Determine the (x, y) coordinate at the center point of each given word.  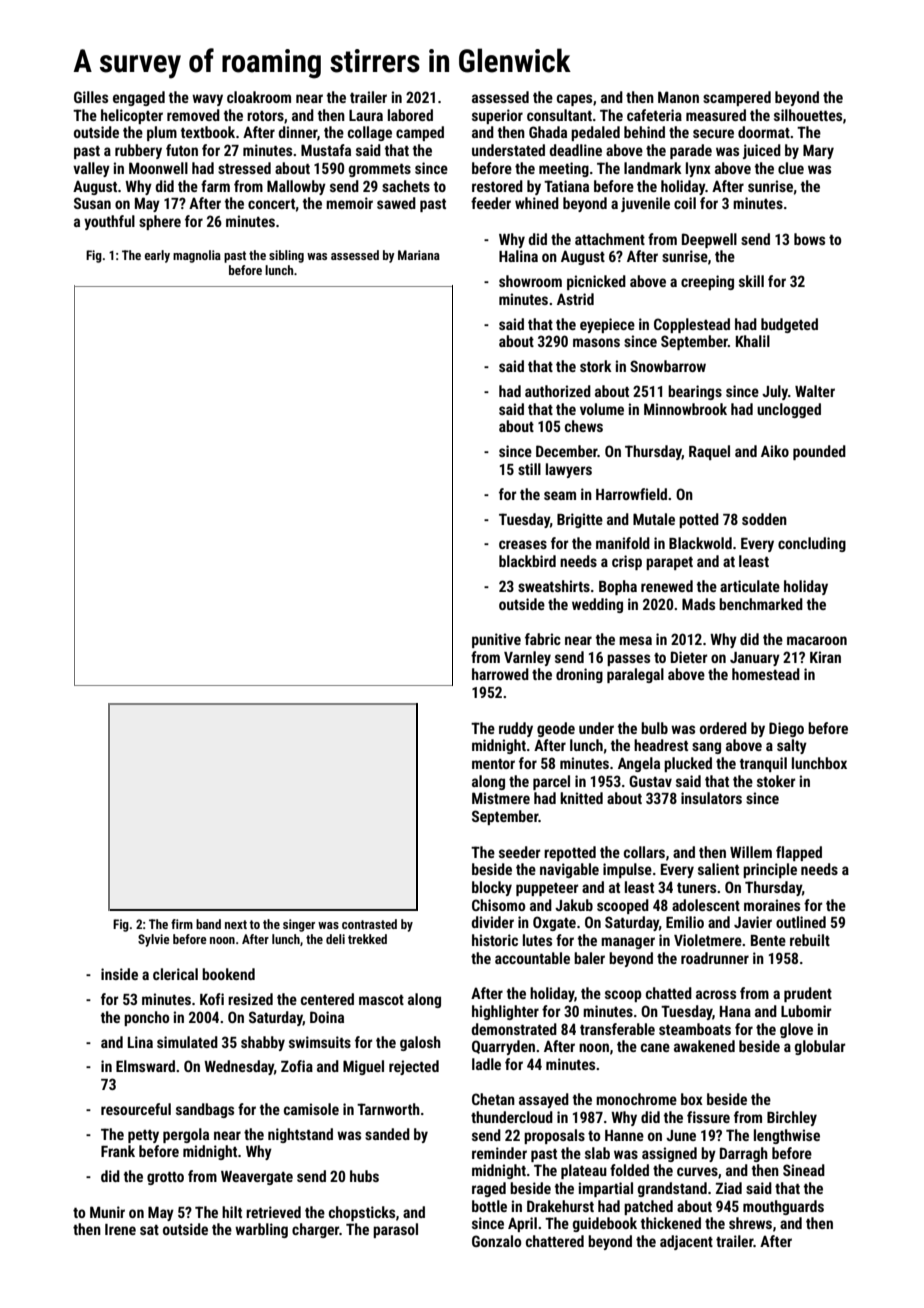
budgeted (789, 325)
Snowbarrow (668, 366)
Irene (120, 1229)
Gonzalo (496, 1241)
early (157, 256)
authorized (558, 391)
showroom (530, 281)
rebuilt (810, 940)
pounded (819, 452)
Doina (327, 1017)
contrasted (369, 924)
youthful (109, 222)
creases (523, 544)
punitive (496, 640)
